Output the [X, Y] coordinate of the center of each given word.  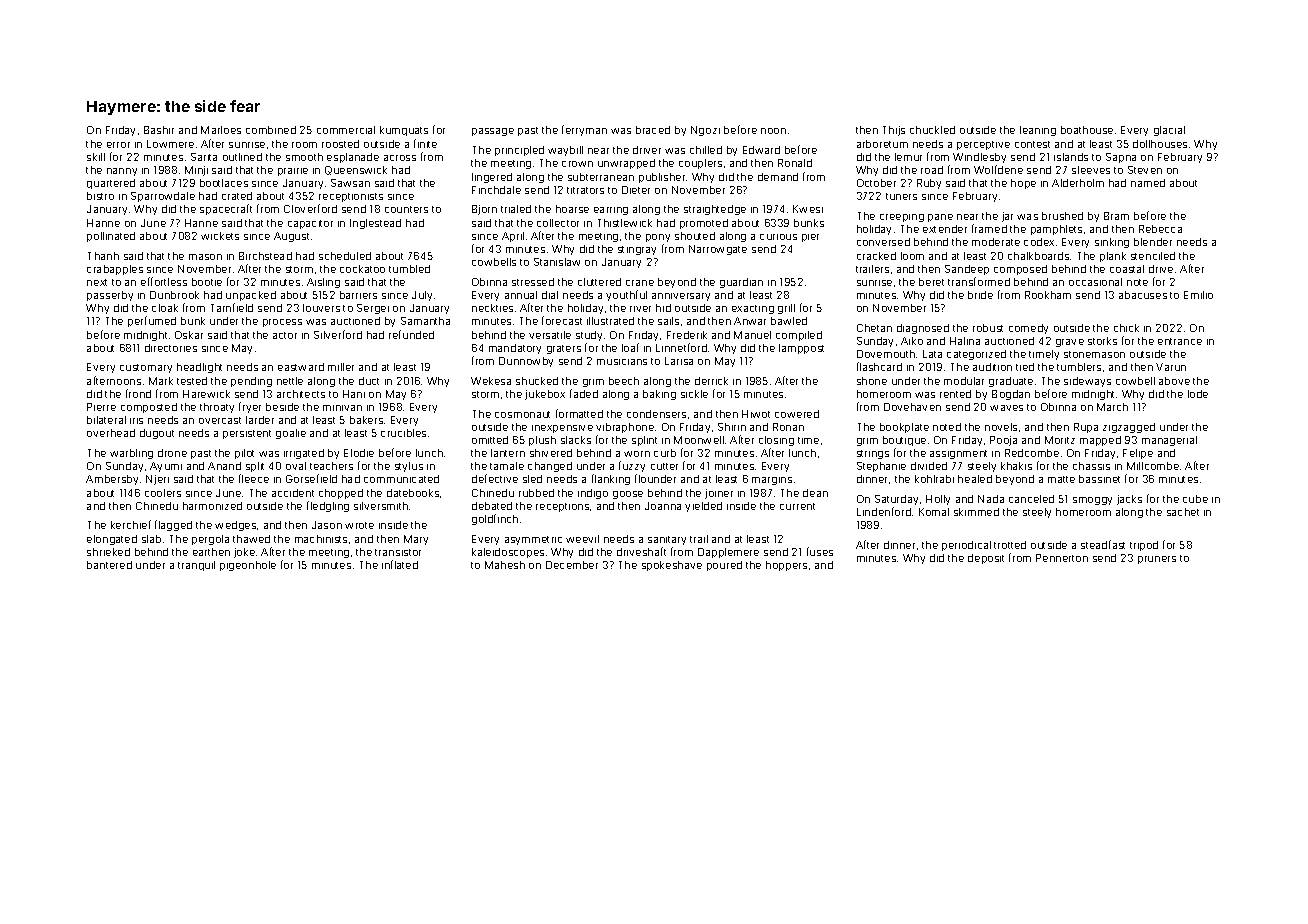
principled [519, 151]
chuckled [932, 130]
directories [171, 348]
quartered [111, 184]
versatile [550, 335]
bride [980, 295]
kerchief [131, 524]
